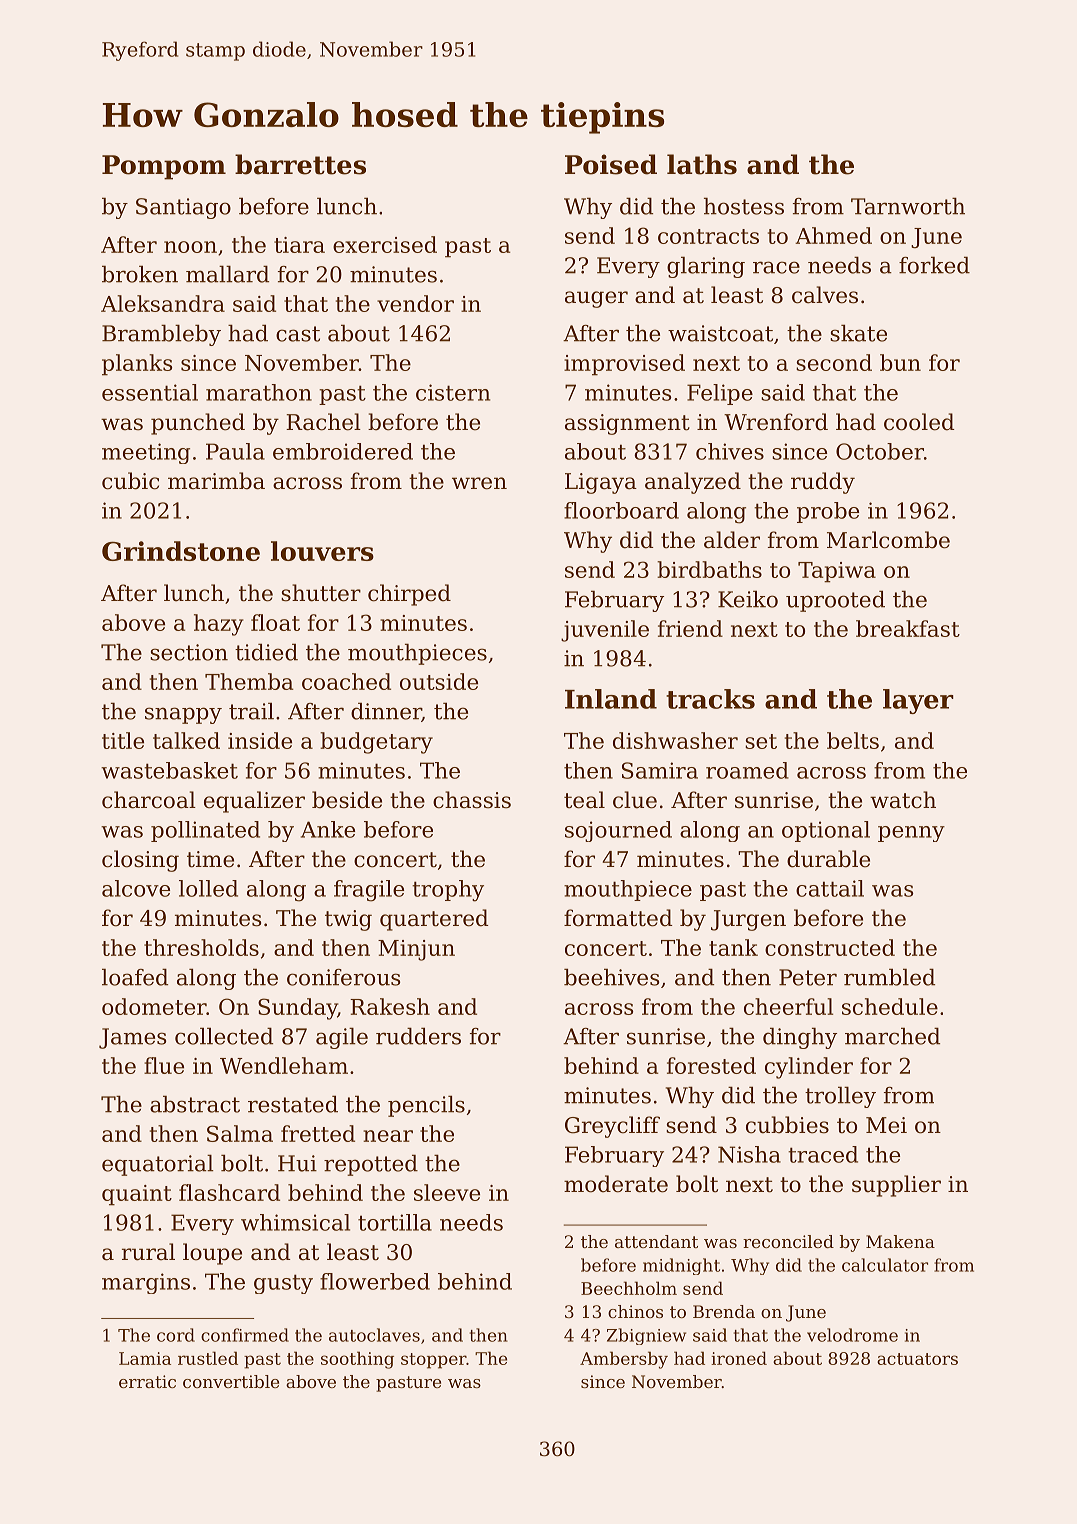  What do you see at coordinates (147, 1381) in the screenshot?
I see `erratic` at bounding box center [147, 1381].
